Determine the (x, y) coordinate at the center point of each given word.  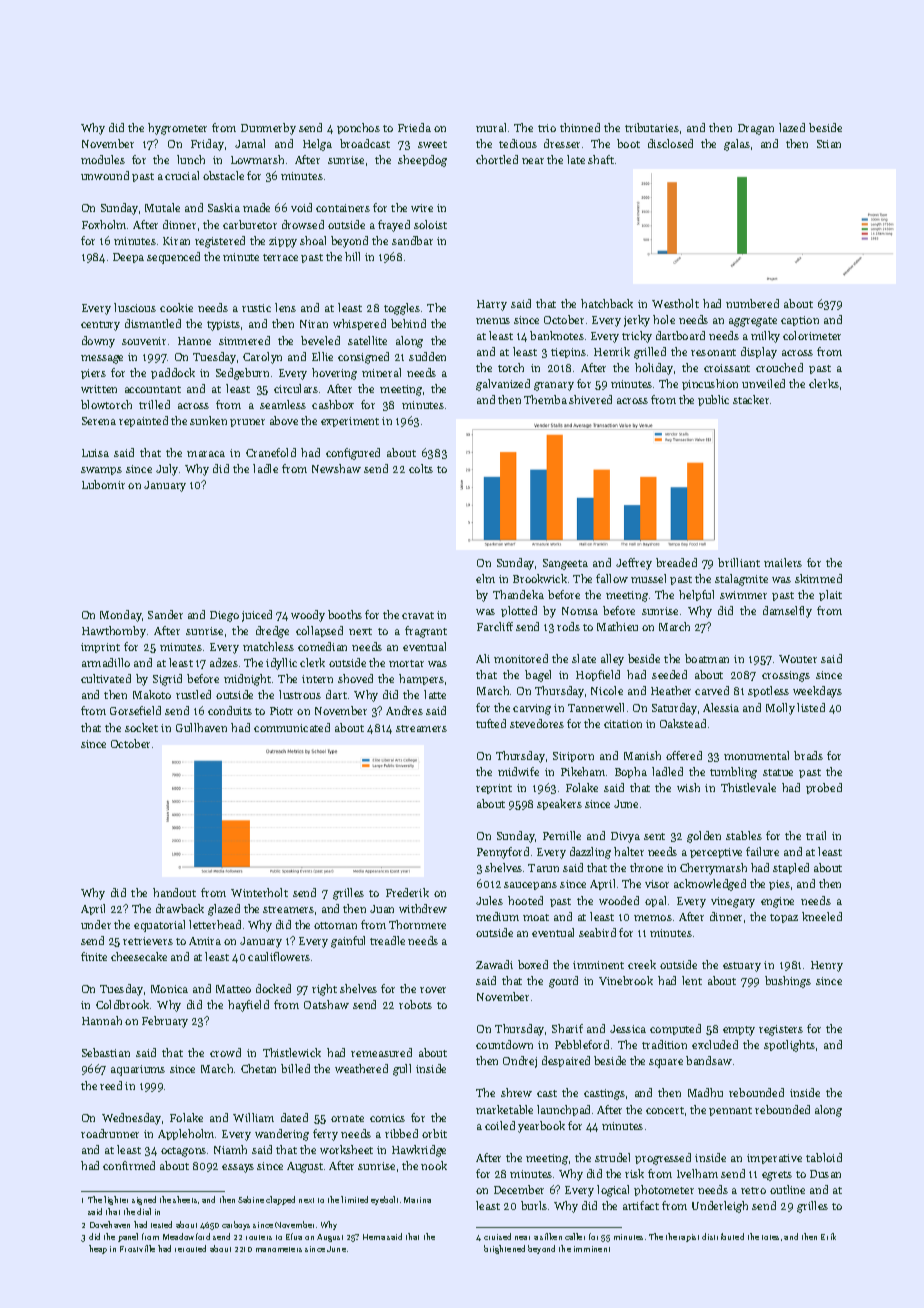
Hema (374, 1237)
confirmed (129, 1165)
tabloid (824, 1157)
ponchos (358, 128)
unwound (105, 175)
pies (779, 885)
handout (174, 892)
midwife (518, 771)
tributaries (652, 127)
